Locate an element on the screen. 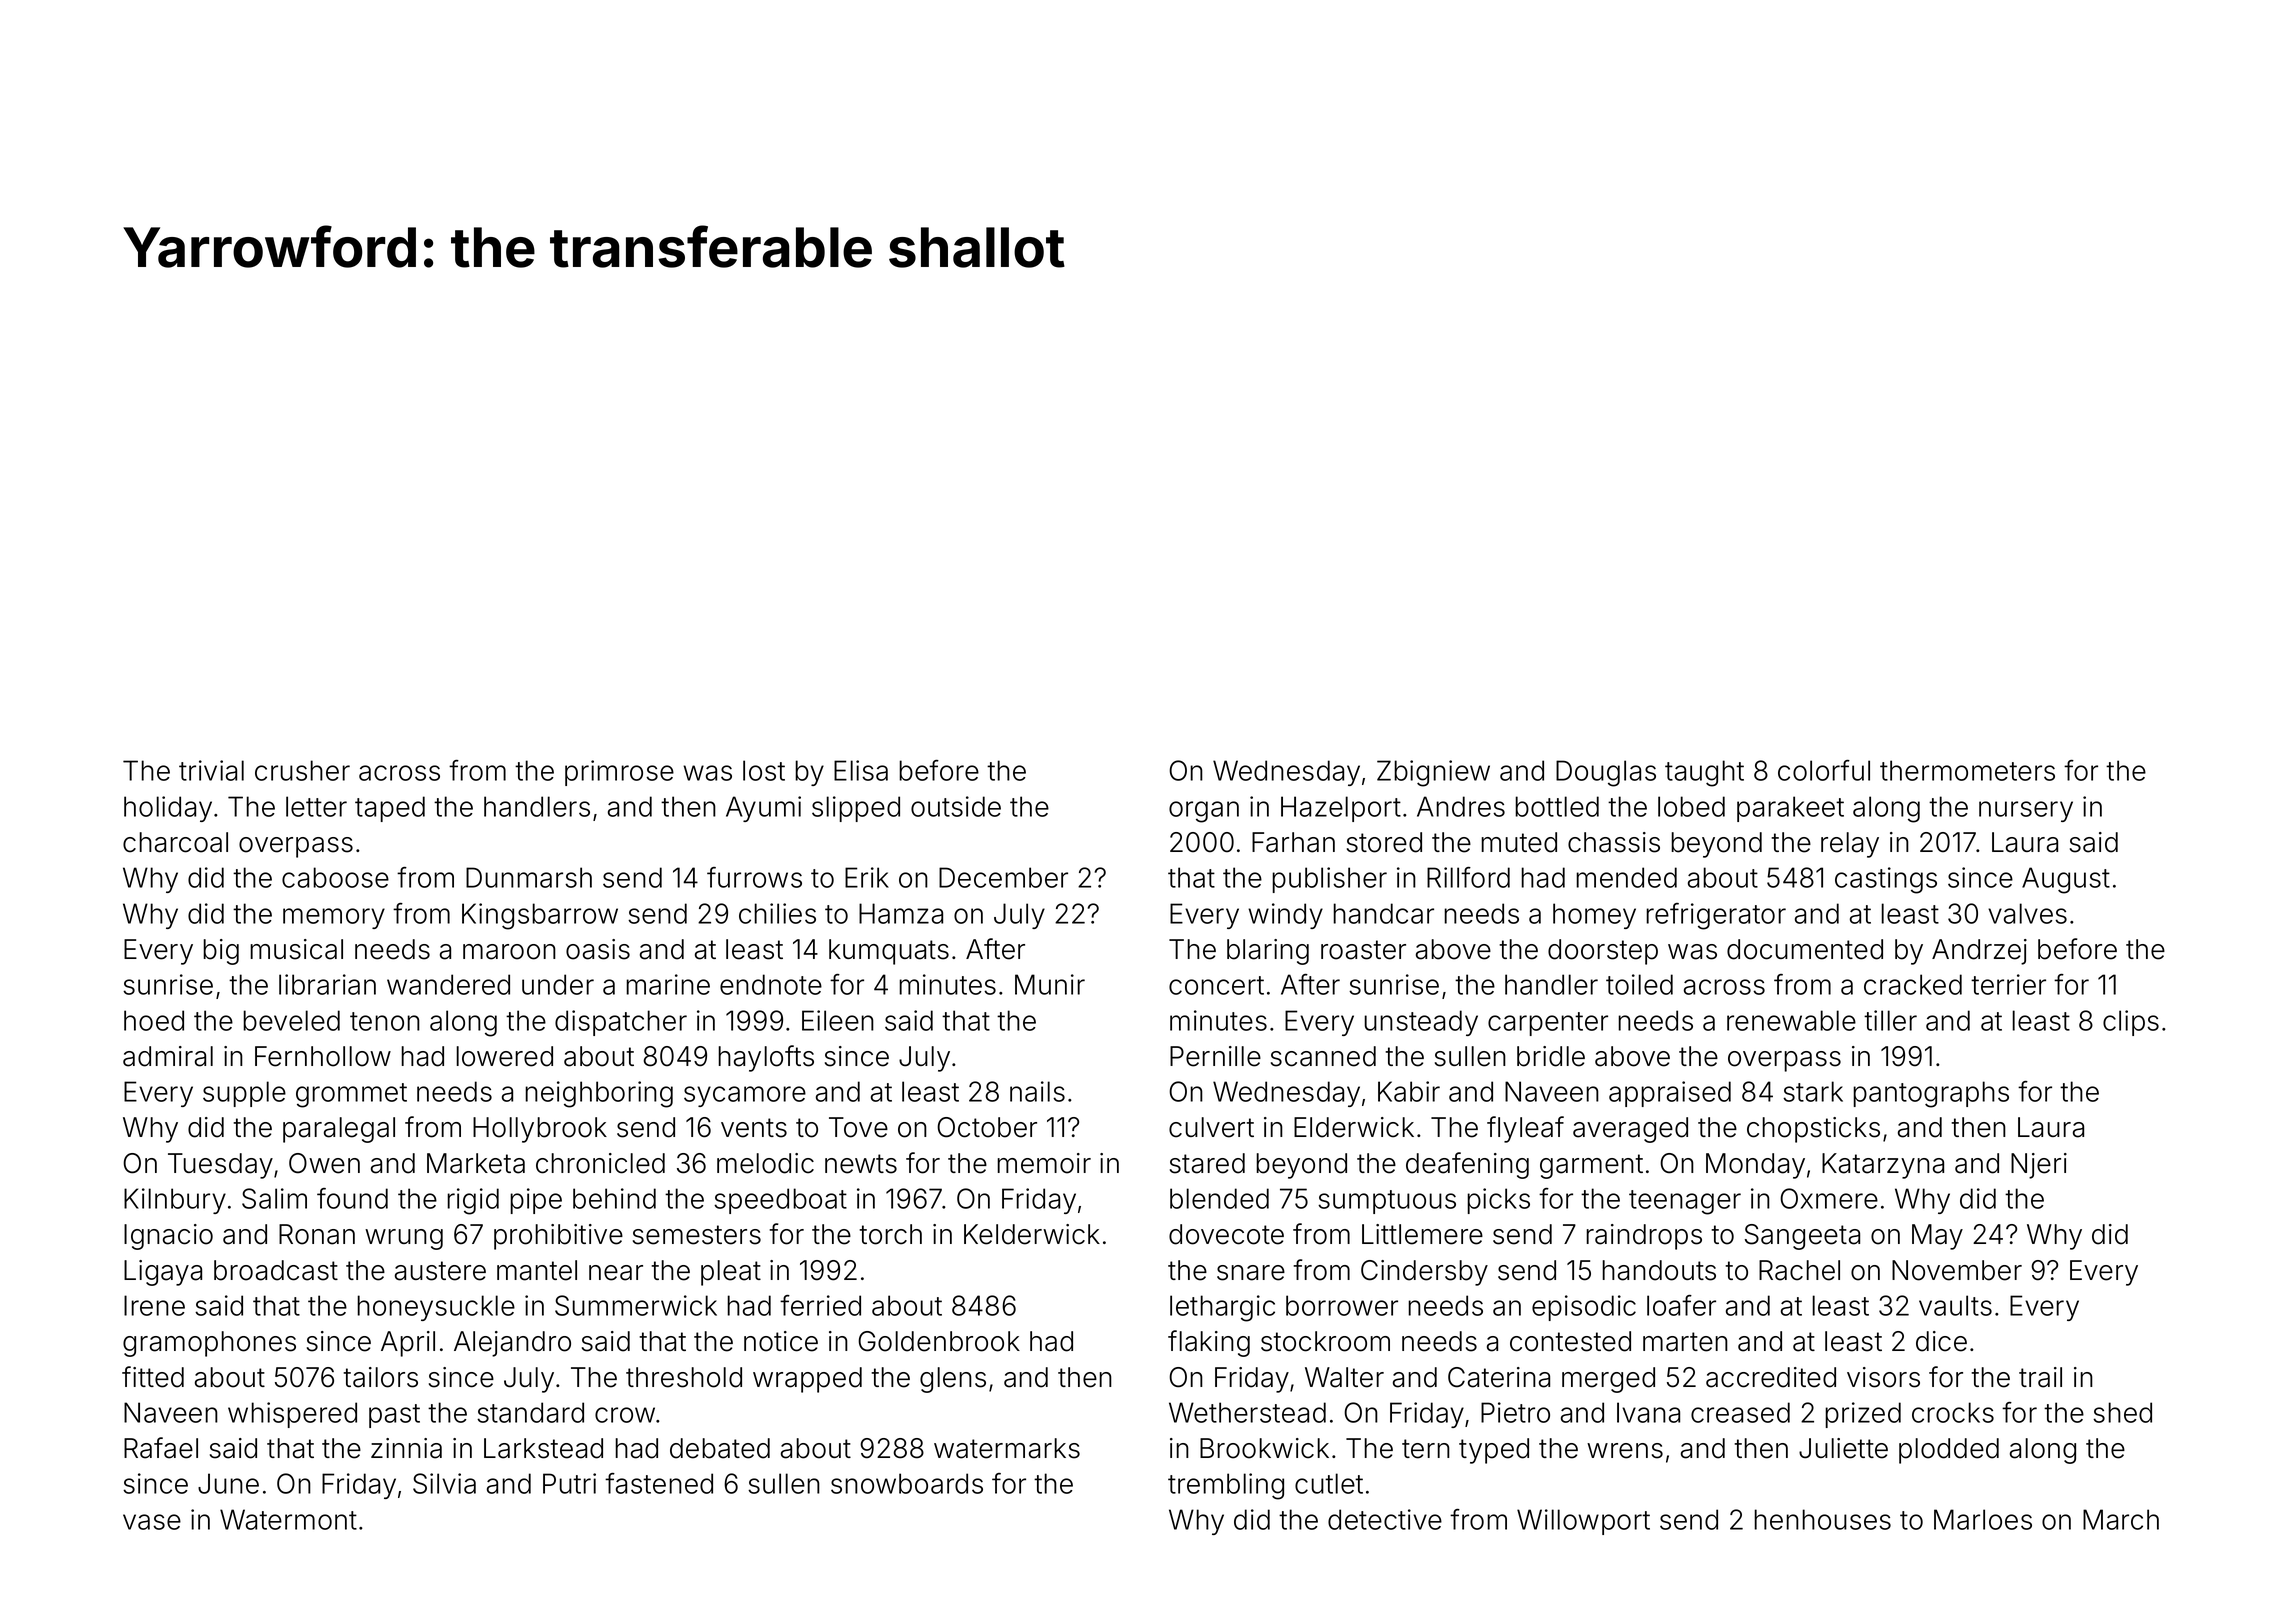 The height and width of the screenshot is (1620, 2292). Zbigniew is located at coordinates (1433, 773).
